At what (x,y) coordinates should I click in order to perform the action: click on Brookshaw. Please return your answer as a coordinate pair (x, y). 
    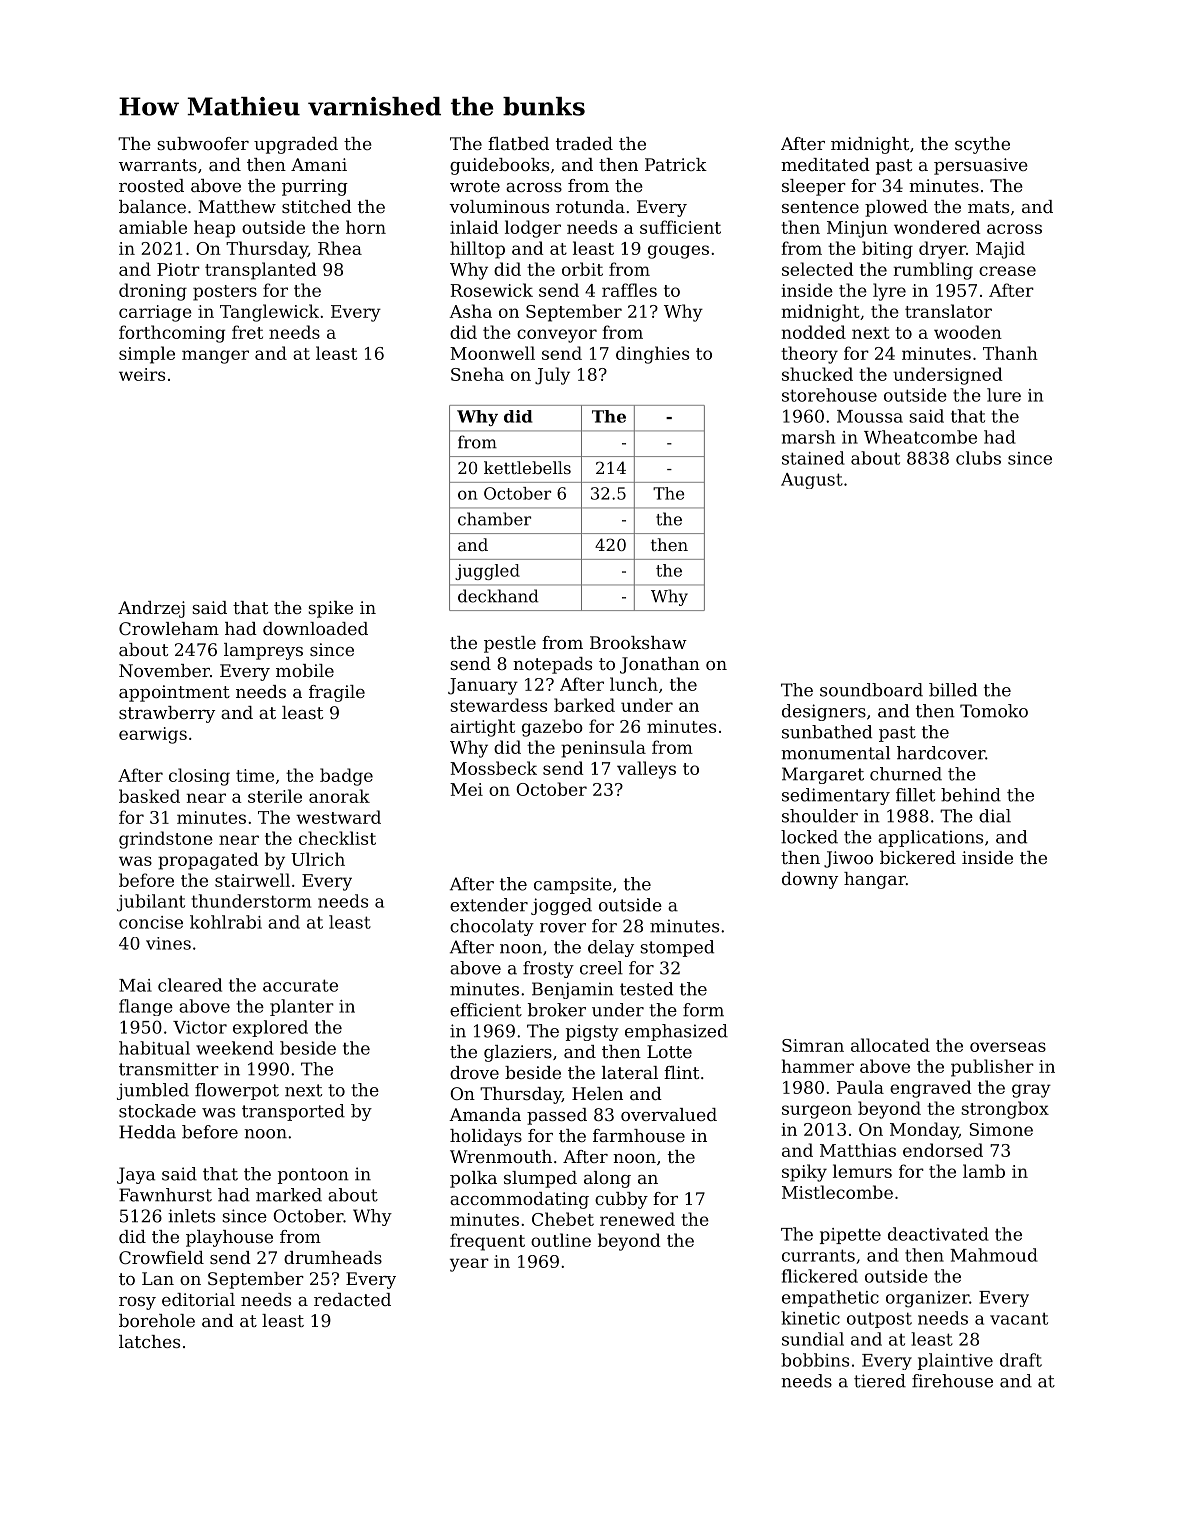
    Looking at the image, I should click on (638, 642).
